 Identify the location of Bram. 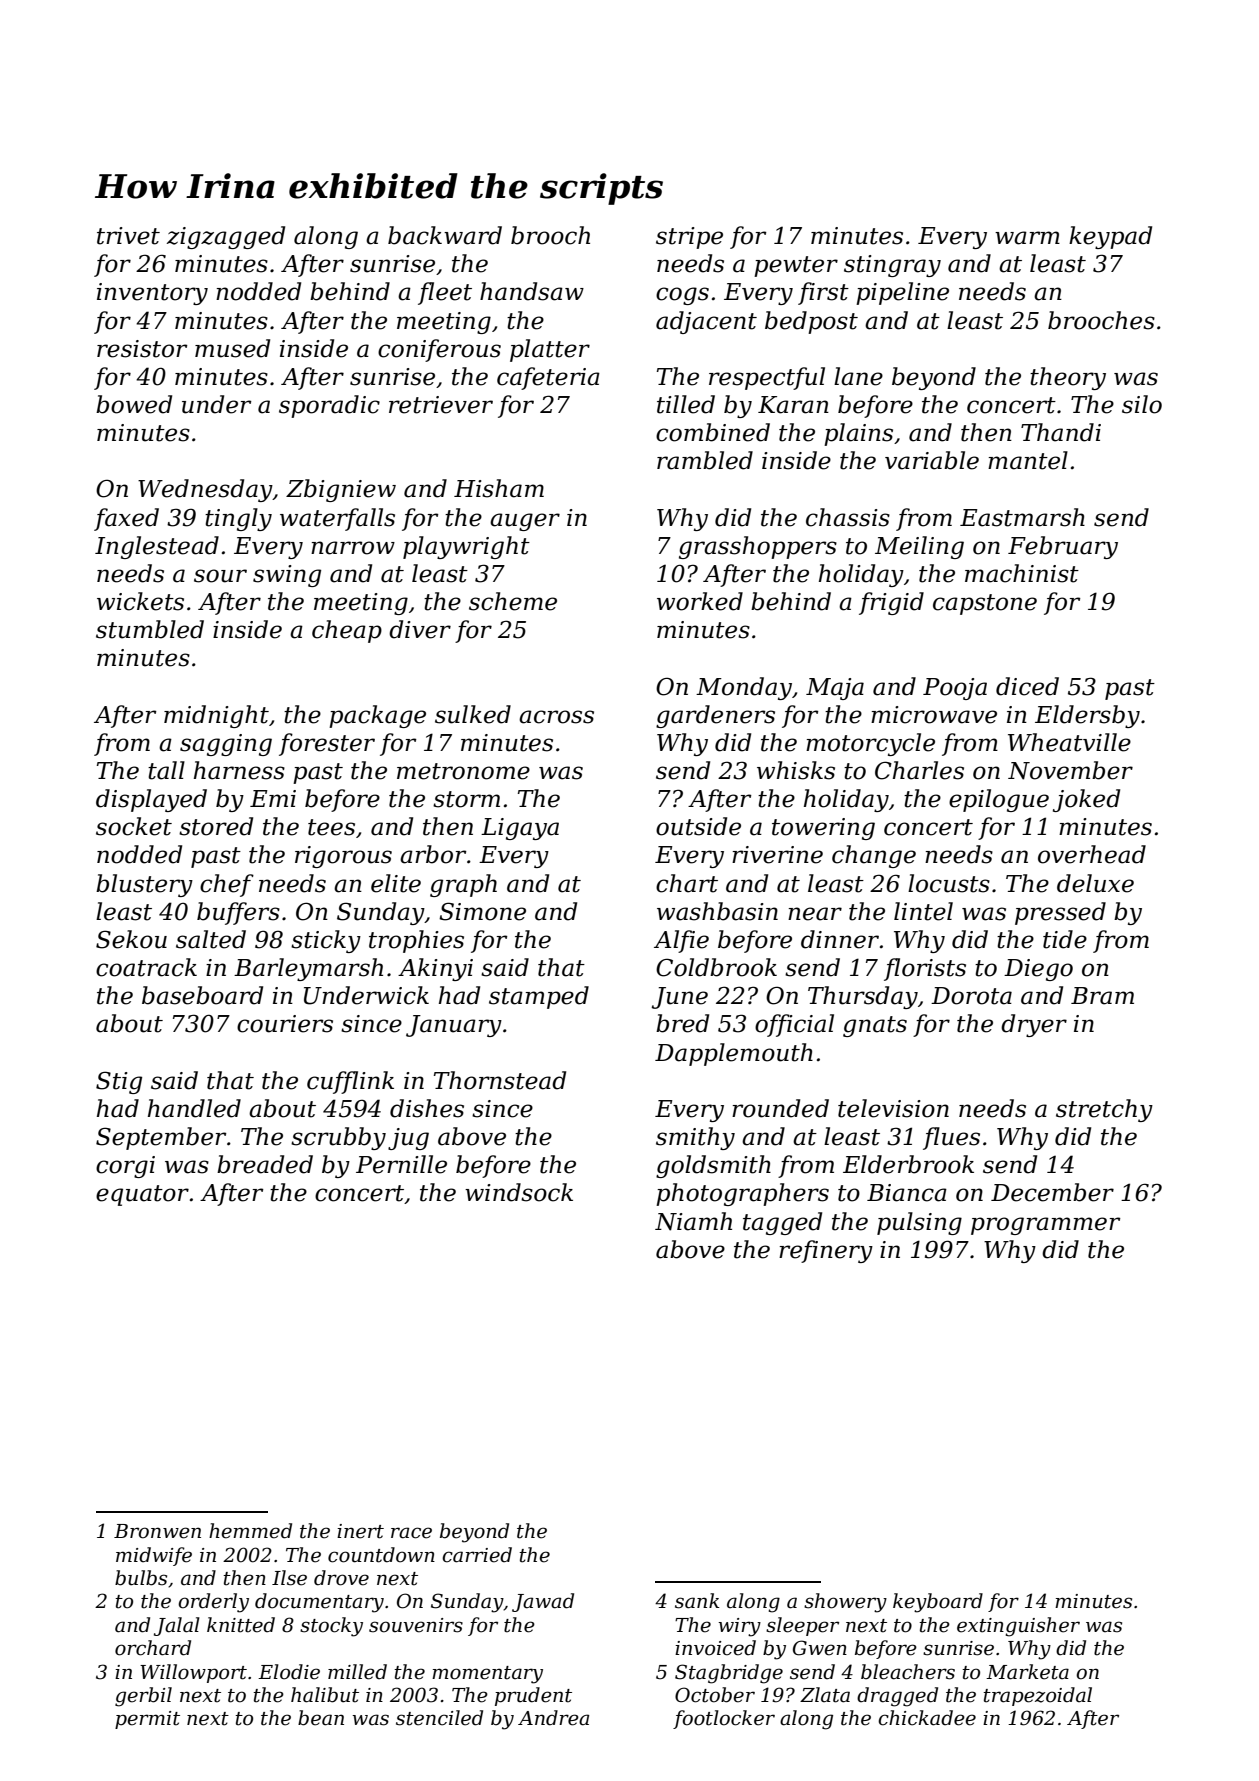
(1102, 996).
